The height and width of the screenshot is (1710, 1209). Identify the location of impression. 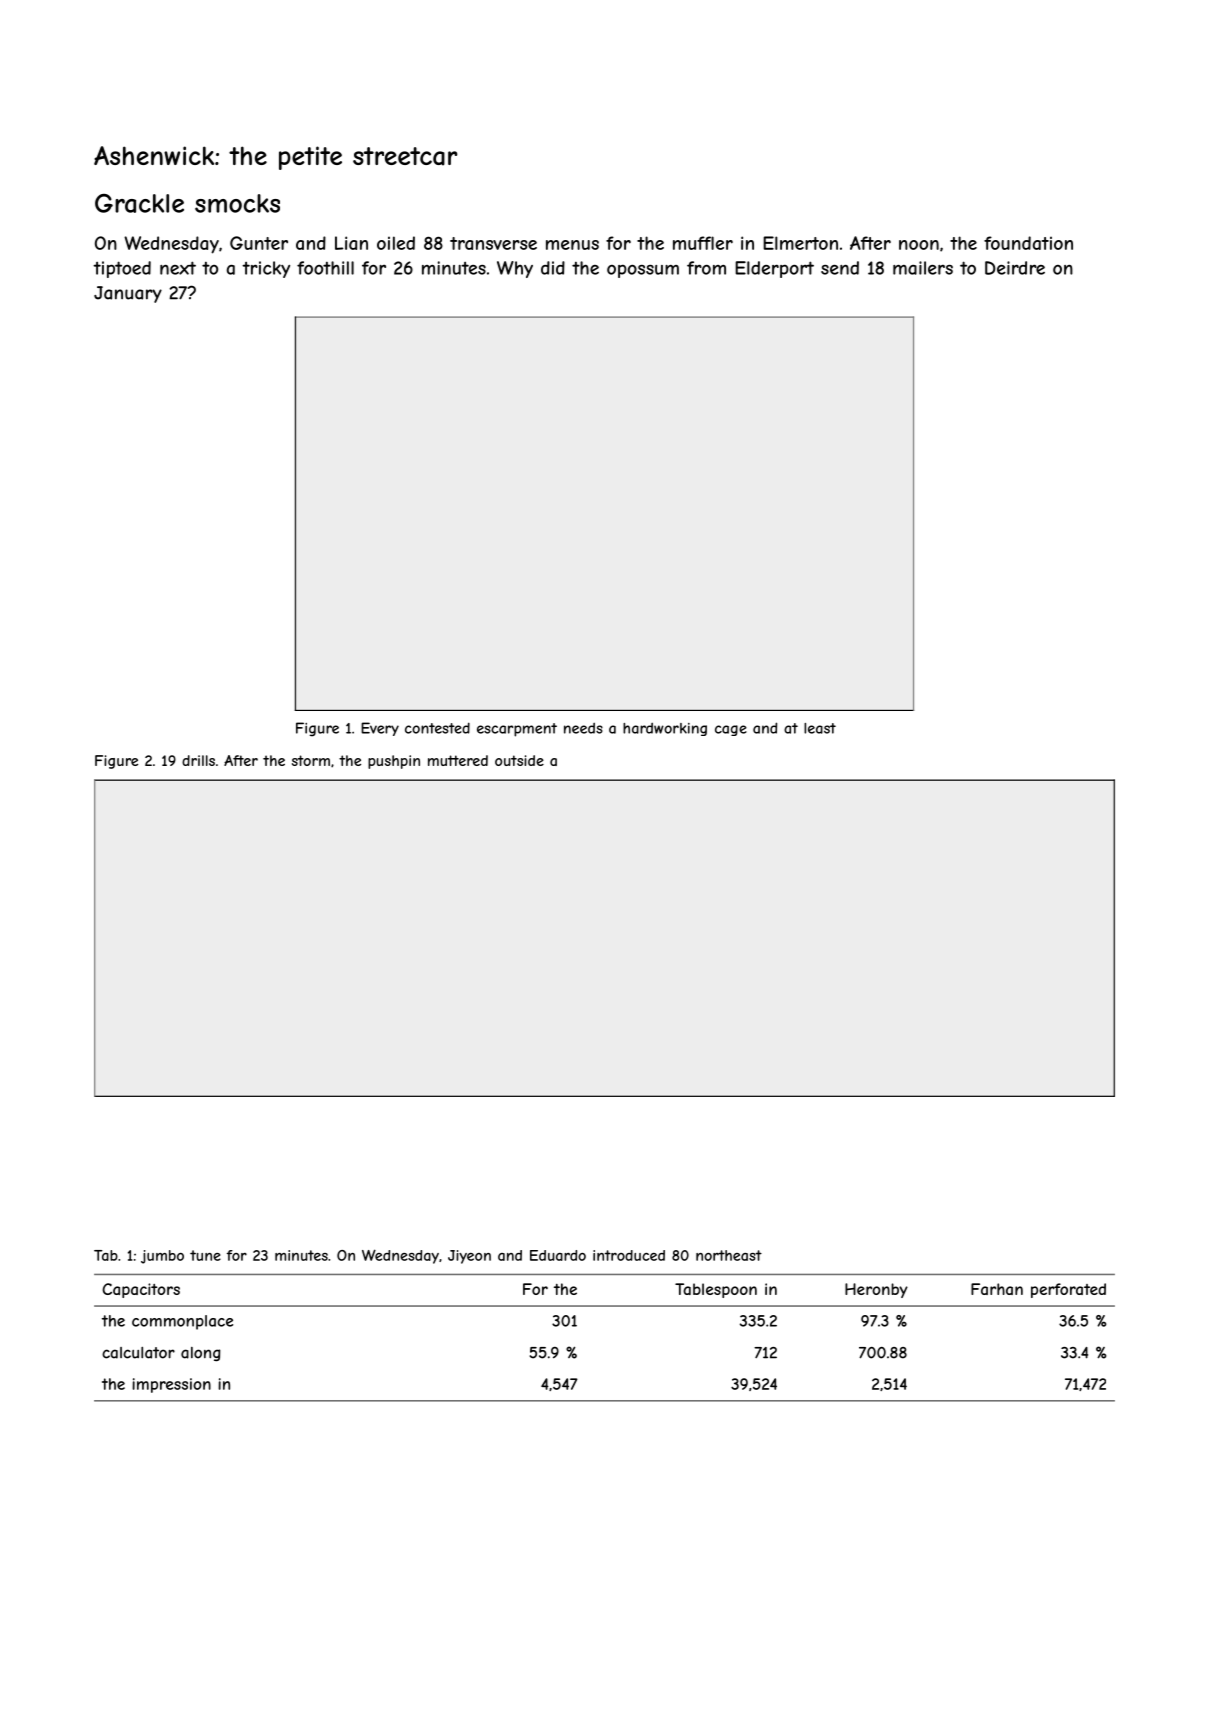
(171, 1385).
